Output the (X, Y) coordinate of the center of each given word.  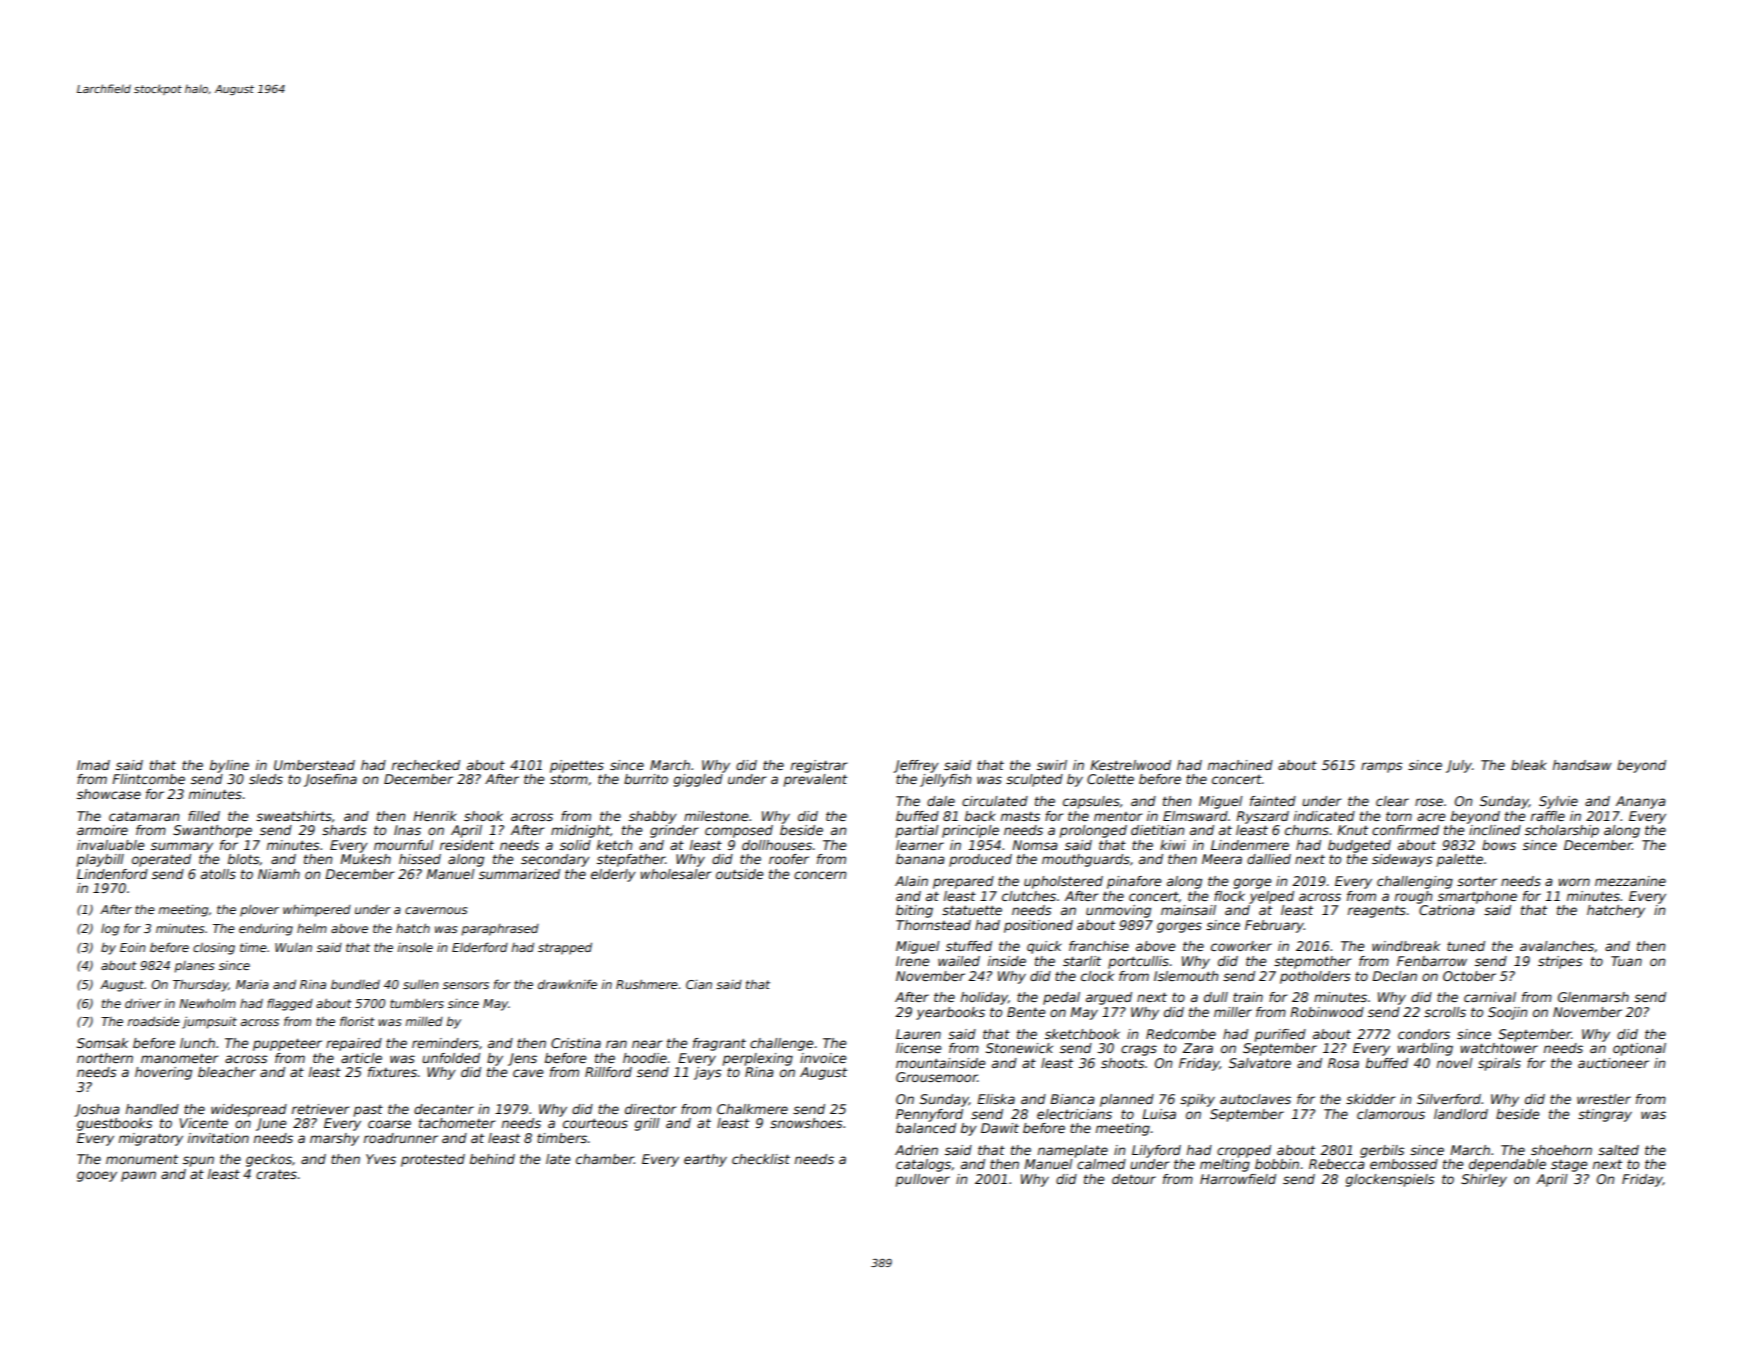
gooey (97, 1176)
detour (1134, 1179)
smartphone (1477, 897)
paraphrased (500, 930)
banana (920, 859)
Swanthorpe (212, 831)
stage (1569, 1166)
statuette (972, 910)
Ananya (1641, 802)
